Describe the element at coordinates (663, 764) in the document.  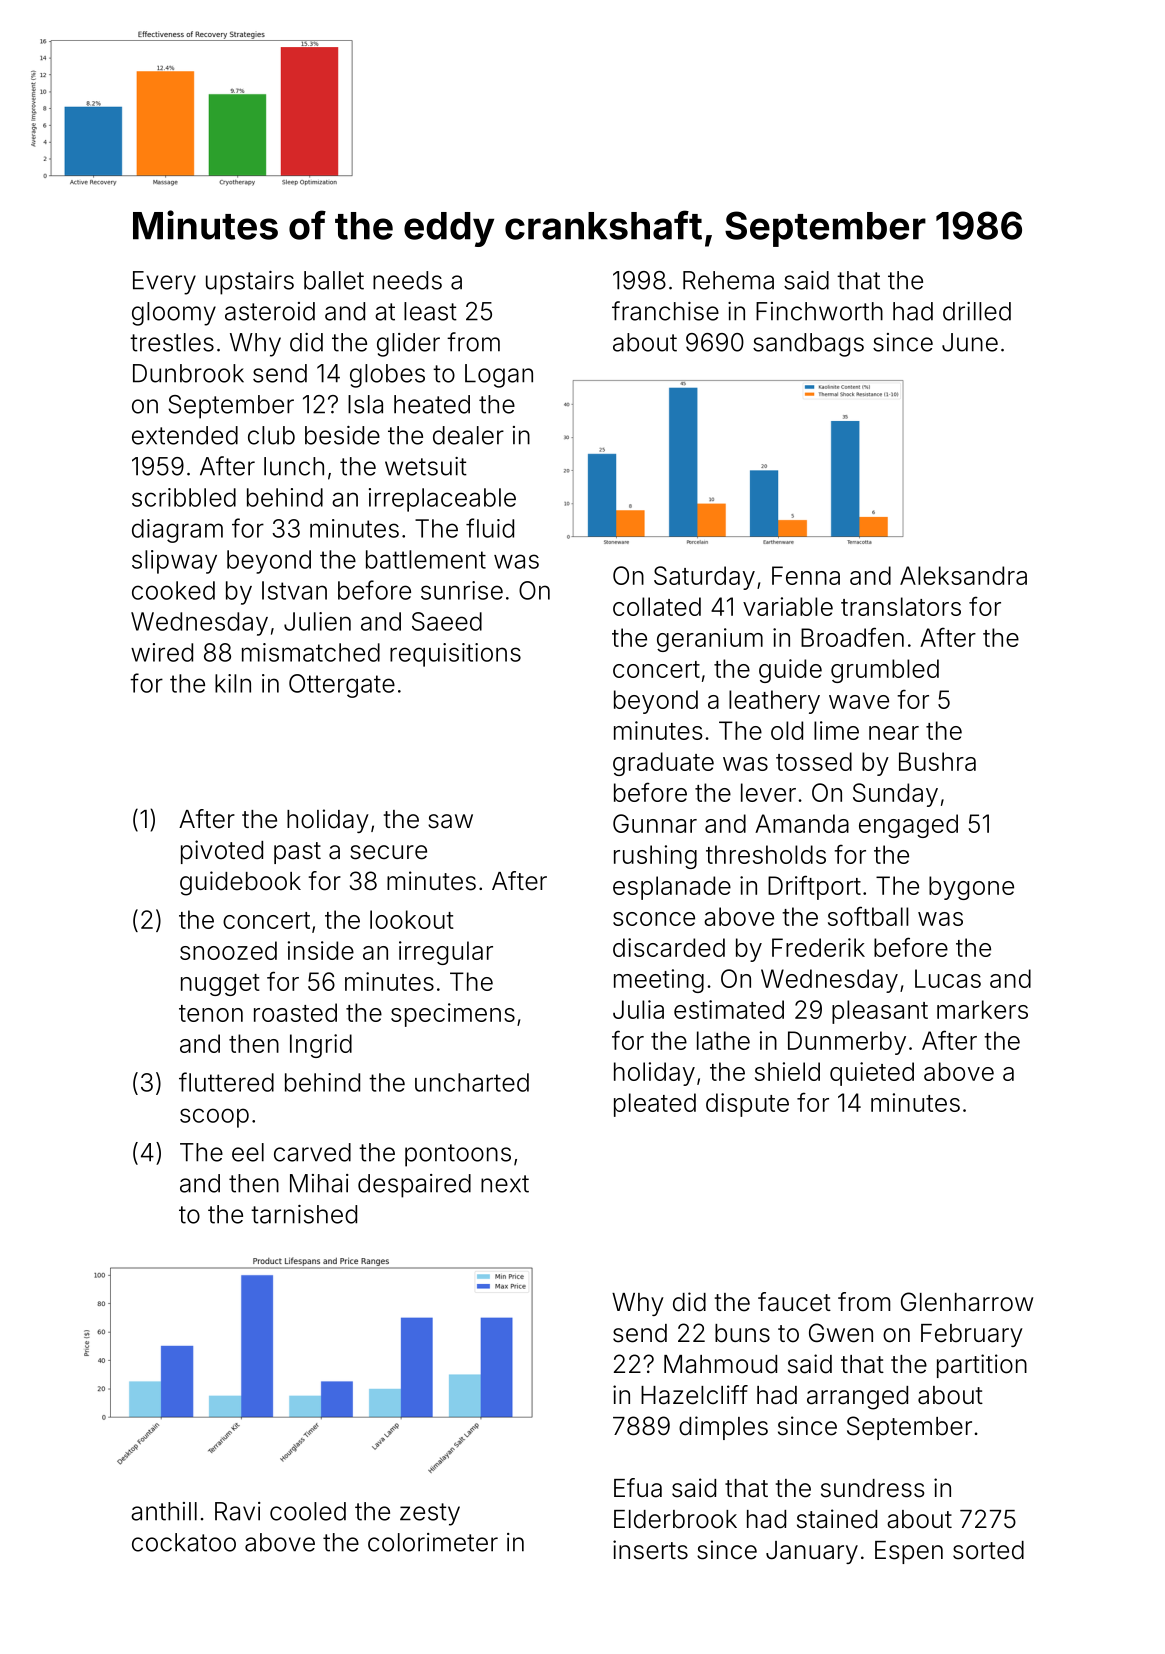
I see `graduate` at that location.
